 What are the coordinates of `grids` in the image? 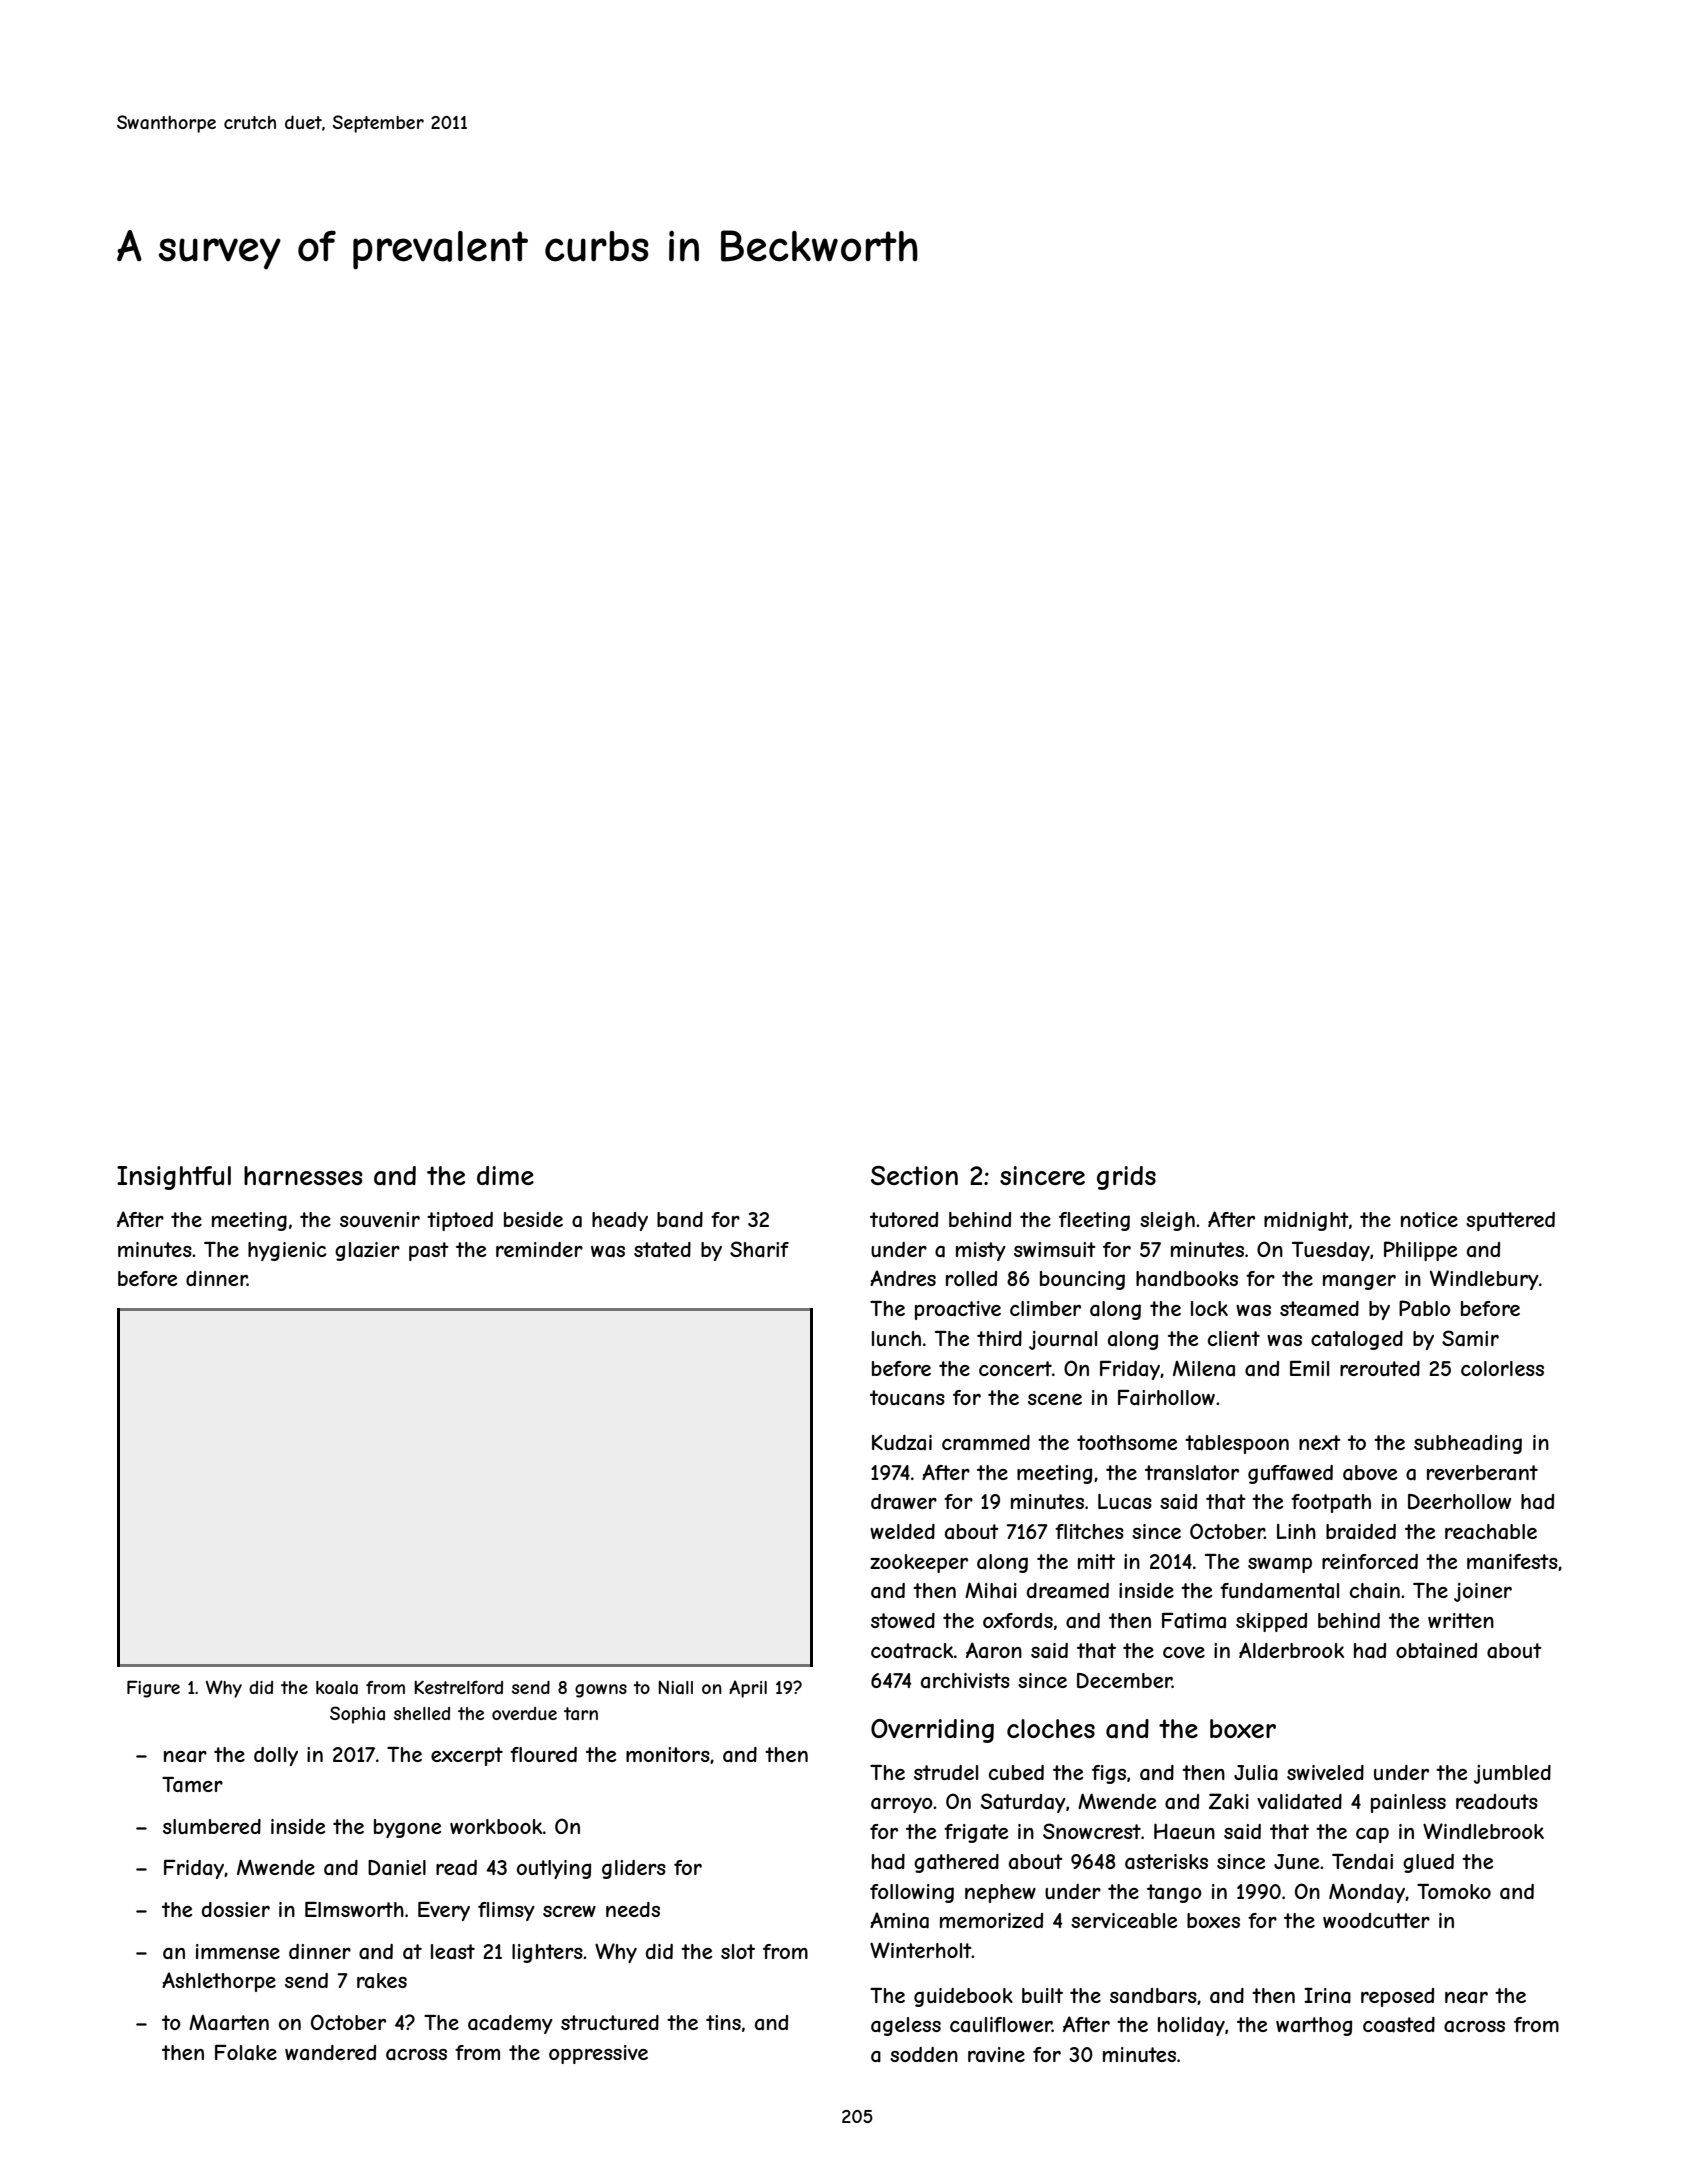 It's located at (1126, 1178).
